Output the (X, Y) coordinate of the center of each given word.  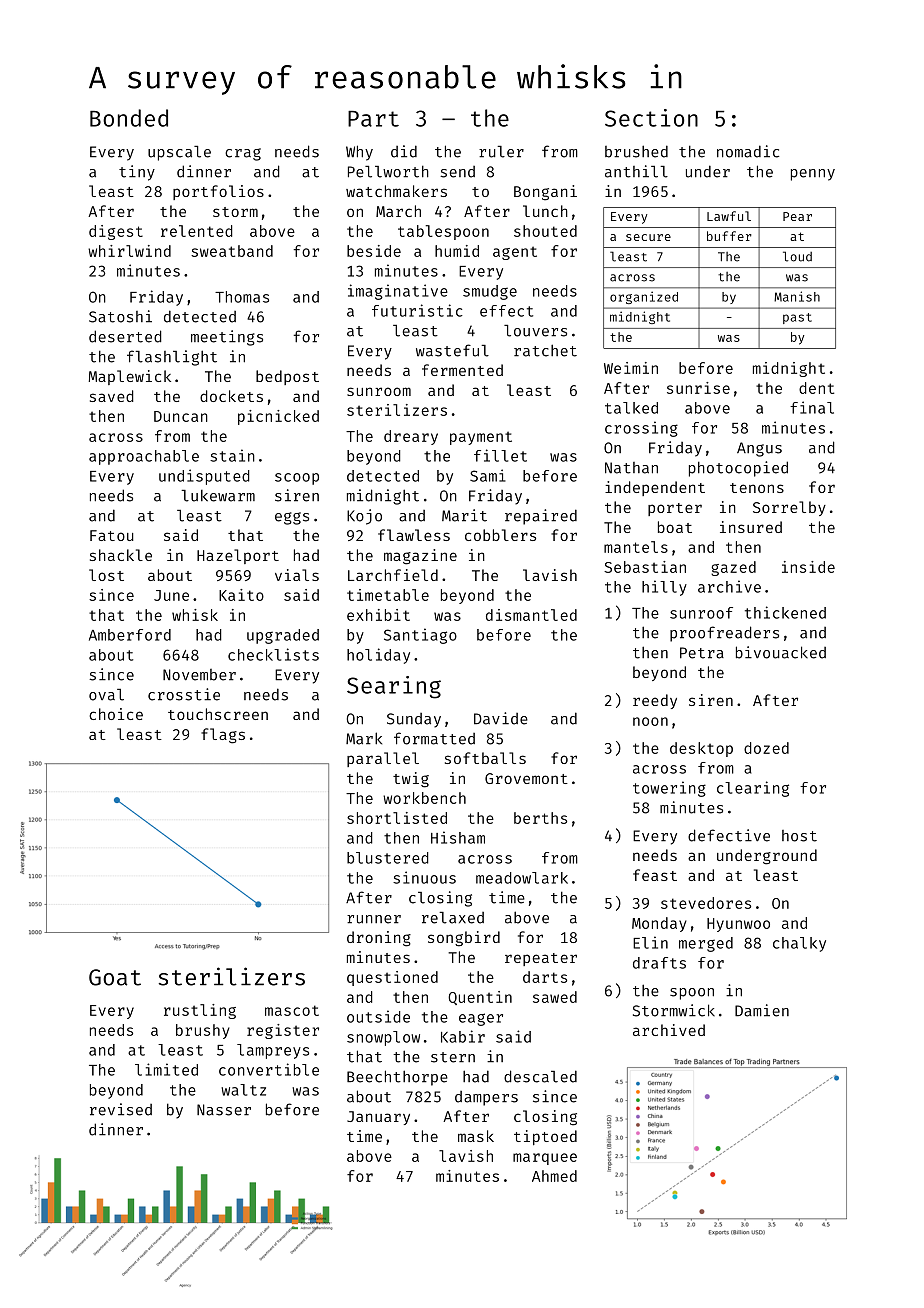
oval (106, 695)
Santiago (420, 636)
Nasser (224, 1110)
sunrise (698, 388)
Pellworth (388, 171)
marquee (545, 1159)
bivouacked (781, 652)
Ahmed (554, 1176)
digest (116, 232)
